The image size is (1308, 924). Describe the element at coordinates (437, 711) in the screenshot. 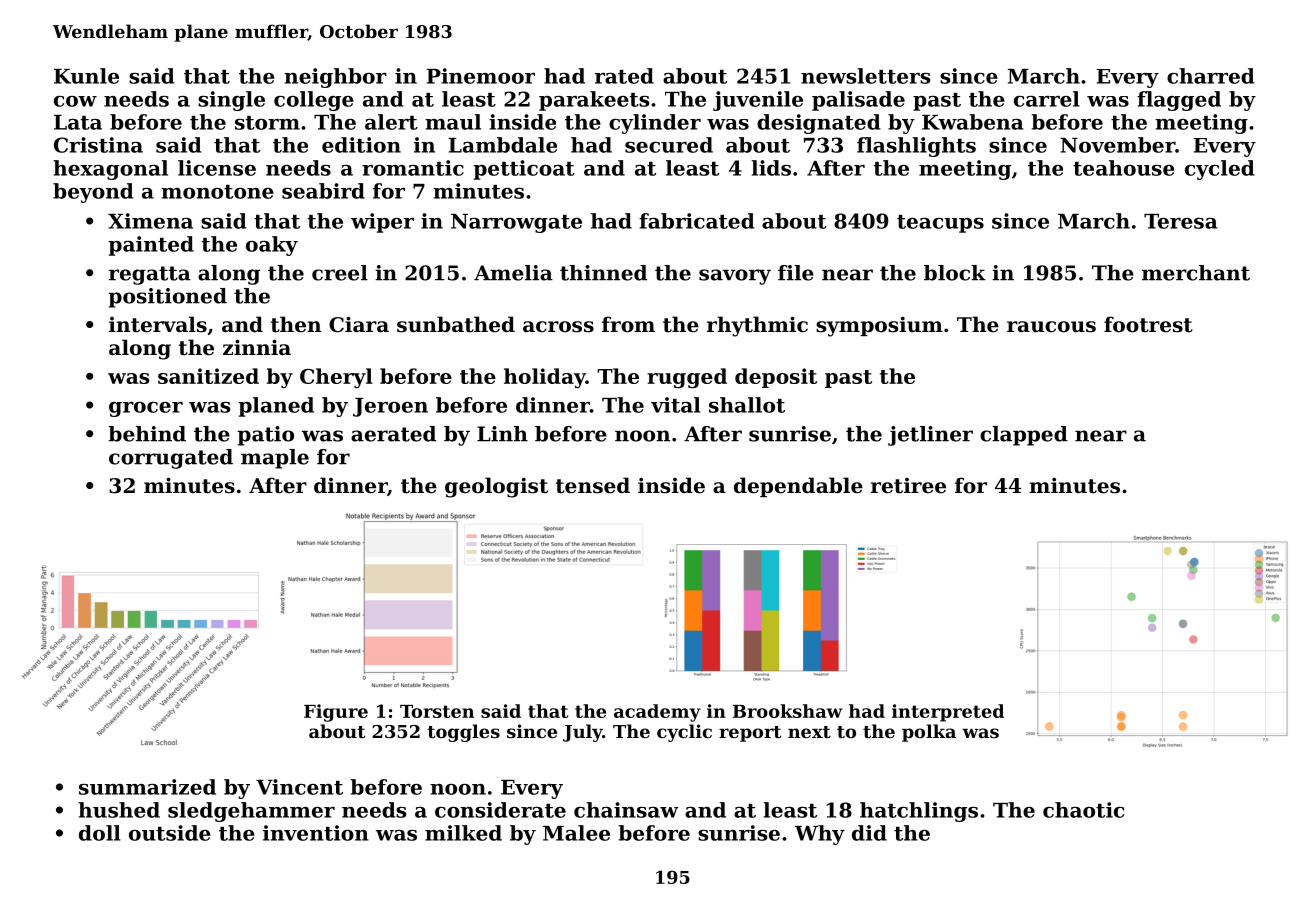

I see `Torsten` at that location.
